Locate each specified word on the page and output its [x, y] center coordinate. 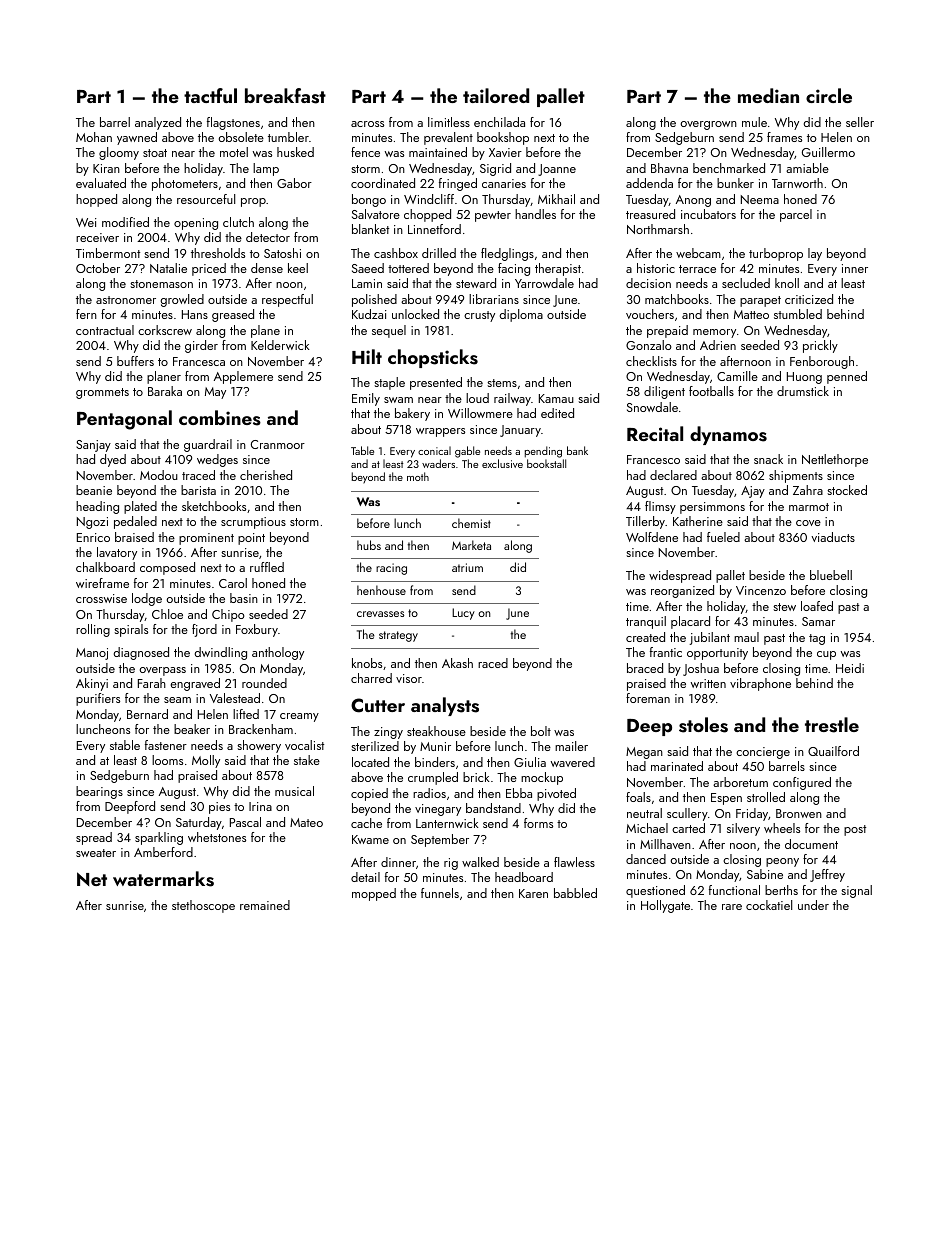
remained [265, 905]
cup [826, 655]
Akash [457, 663]
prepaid [667, 331]
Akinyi [92, 684]
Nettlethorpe [835, 460]
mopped [374, 894]
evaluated [101, 183]
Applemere [243, 377]
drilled [439, 253]
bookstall [546, 463]
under [813, 905]
